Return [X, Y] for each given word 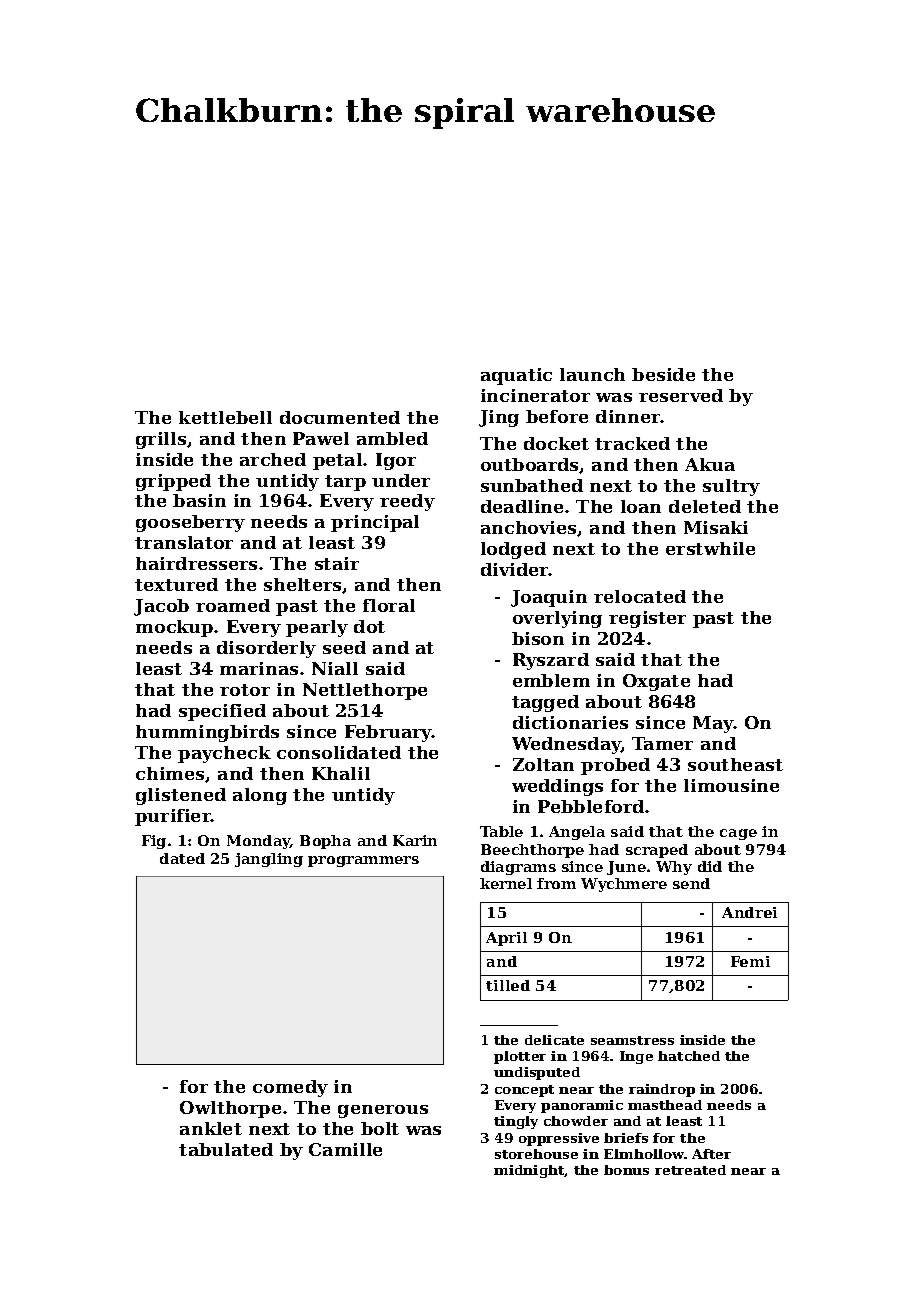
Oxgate [656, 682]
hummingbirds [207, 733]
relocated [640, 596]
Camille [345, 1149]
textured [176, 584]
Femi [750, 961]
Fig [154, 842]
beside [663, 374]
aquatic [516, 376]
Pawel [321, 438]
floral [389, 605]
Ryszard [551, 661]
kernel [506, 883]
